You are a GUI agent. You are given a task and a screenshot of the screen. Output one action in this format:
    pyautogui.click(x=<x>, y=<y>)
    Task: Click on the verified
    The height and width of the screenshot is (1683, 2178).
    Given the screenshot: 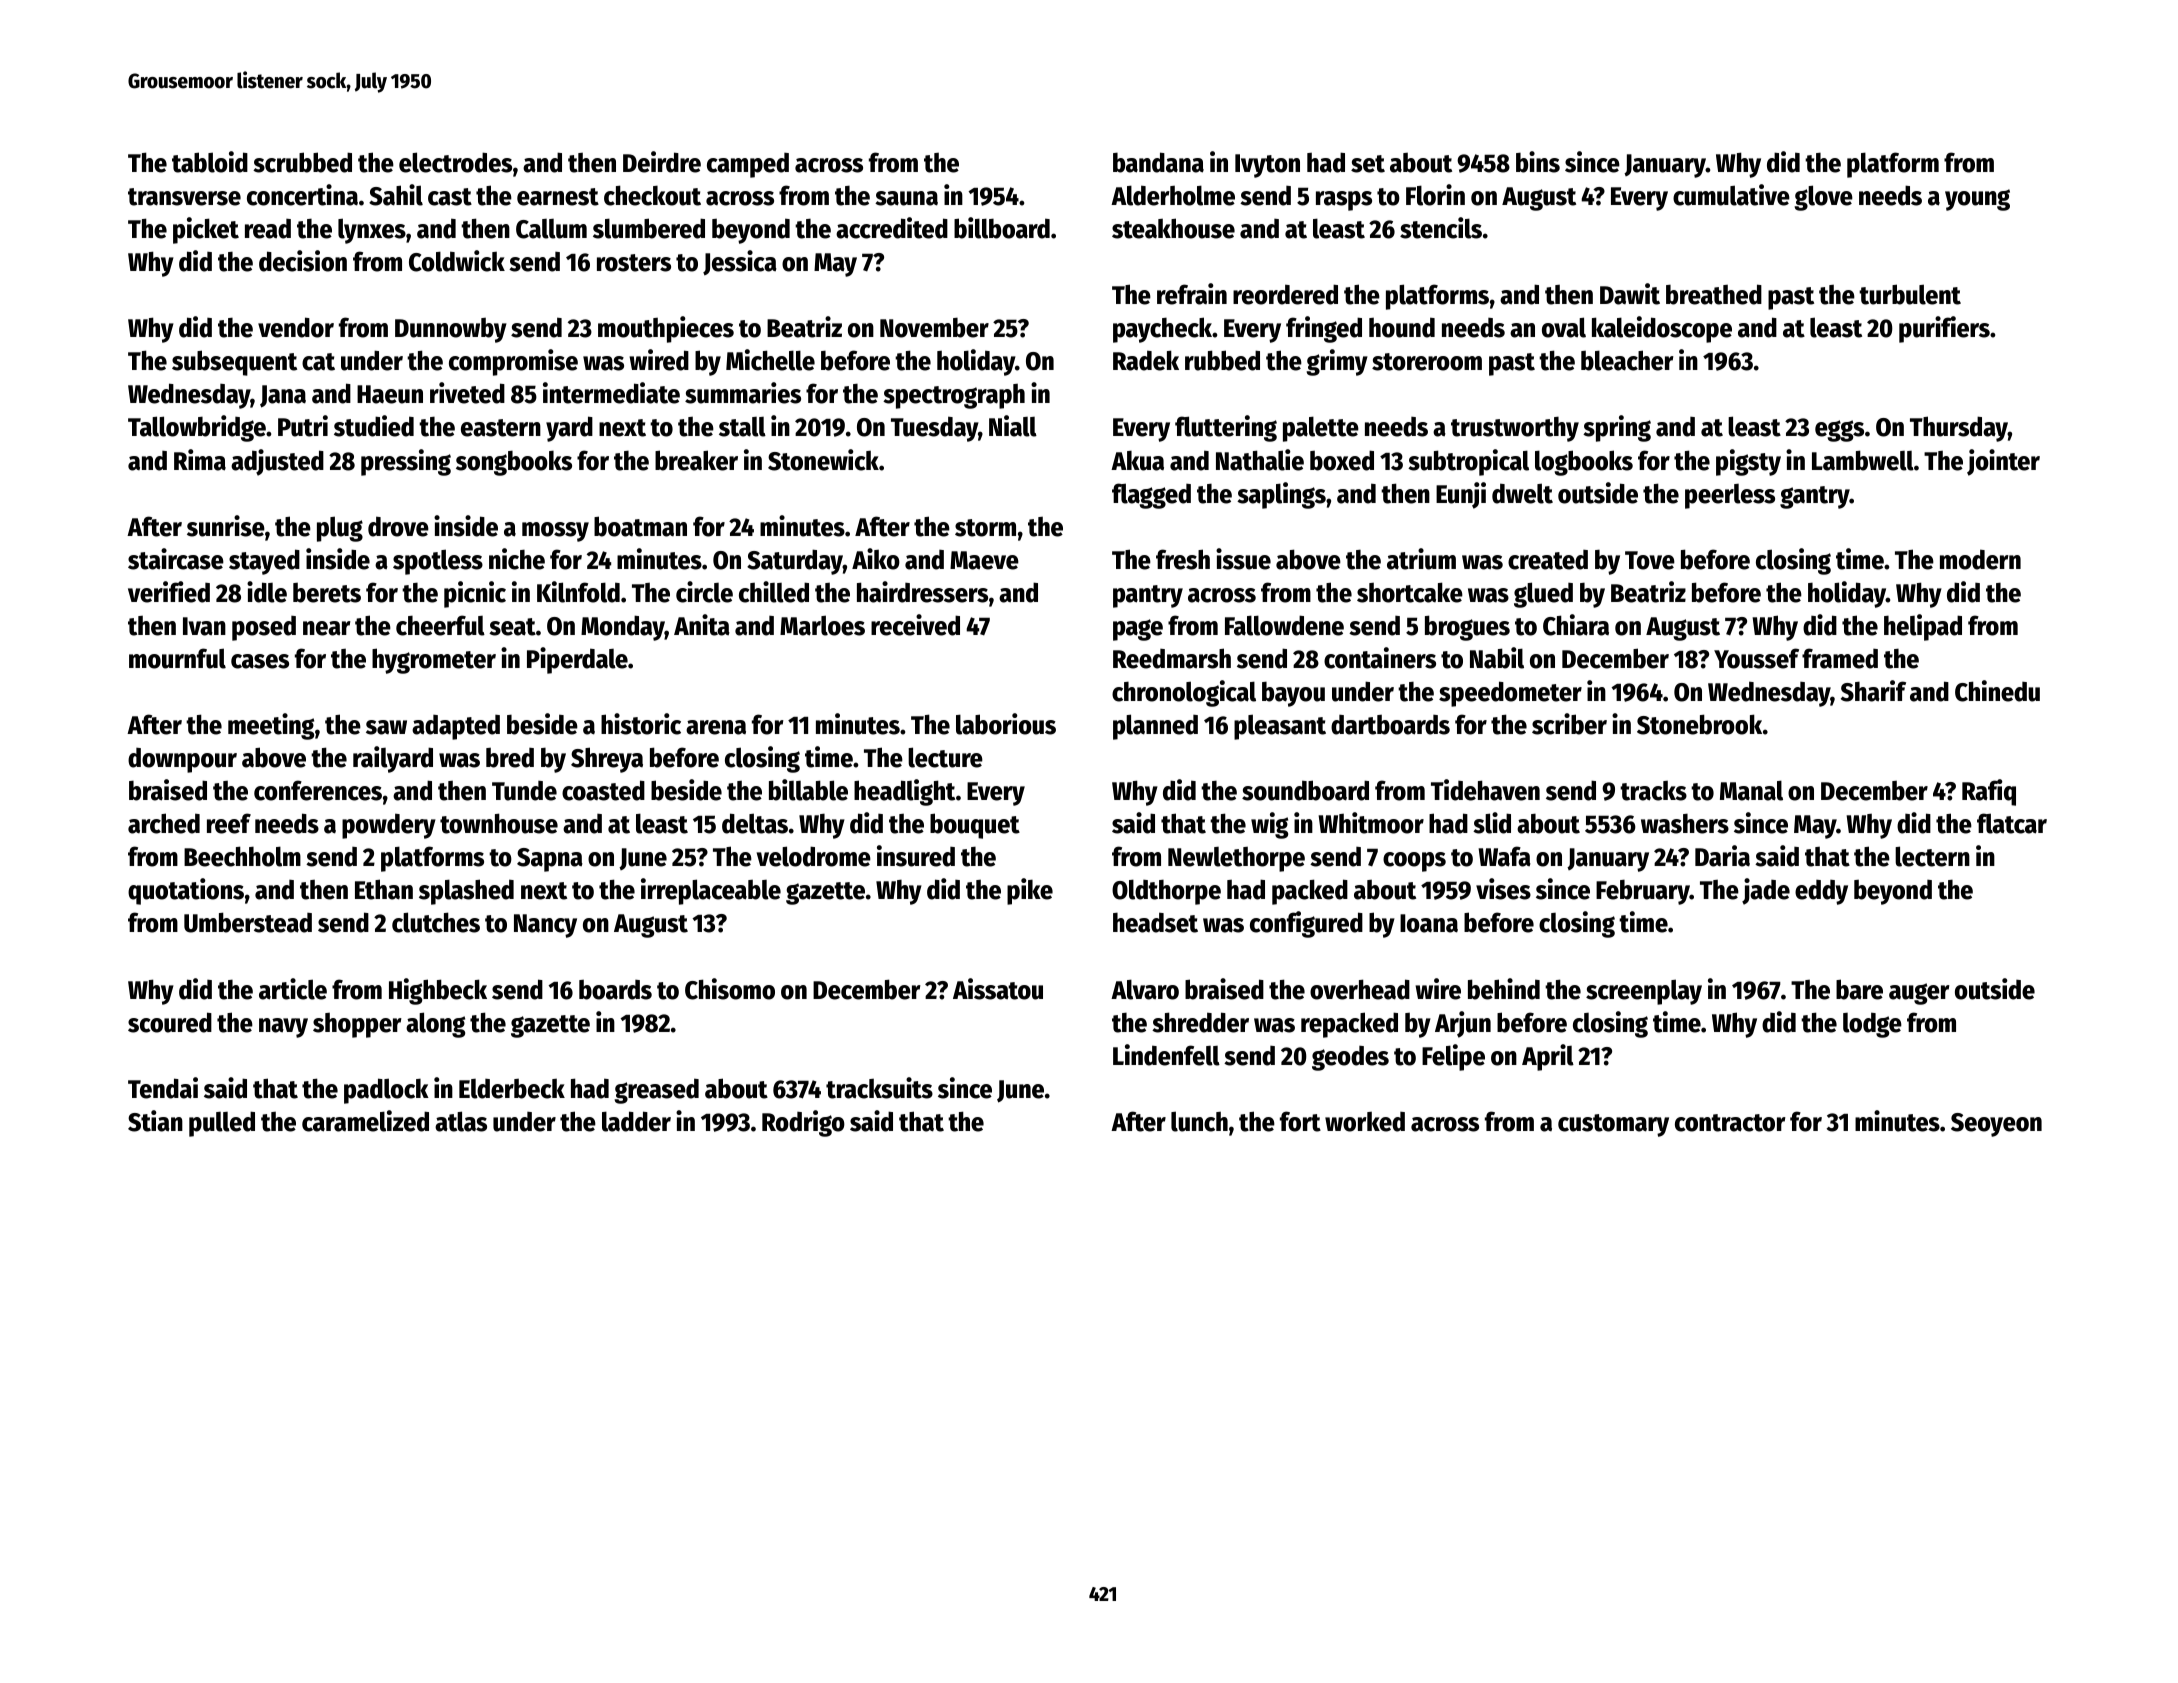 What is the action you would take?
    pyautogui.click(x=169, y=592)
